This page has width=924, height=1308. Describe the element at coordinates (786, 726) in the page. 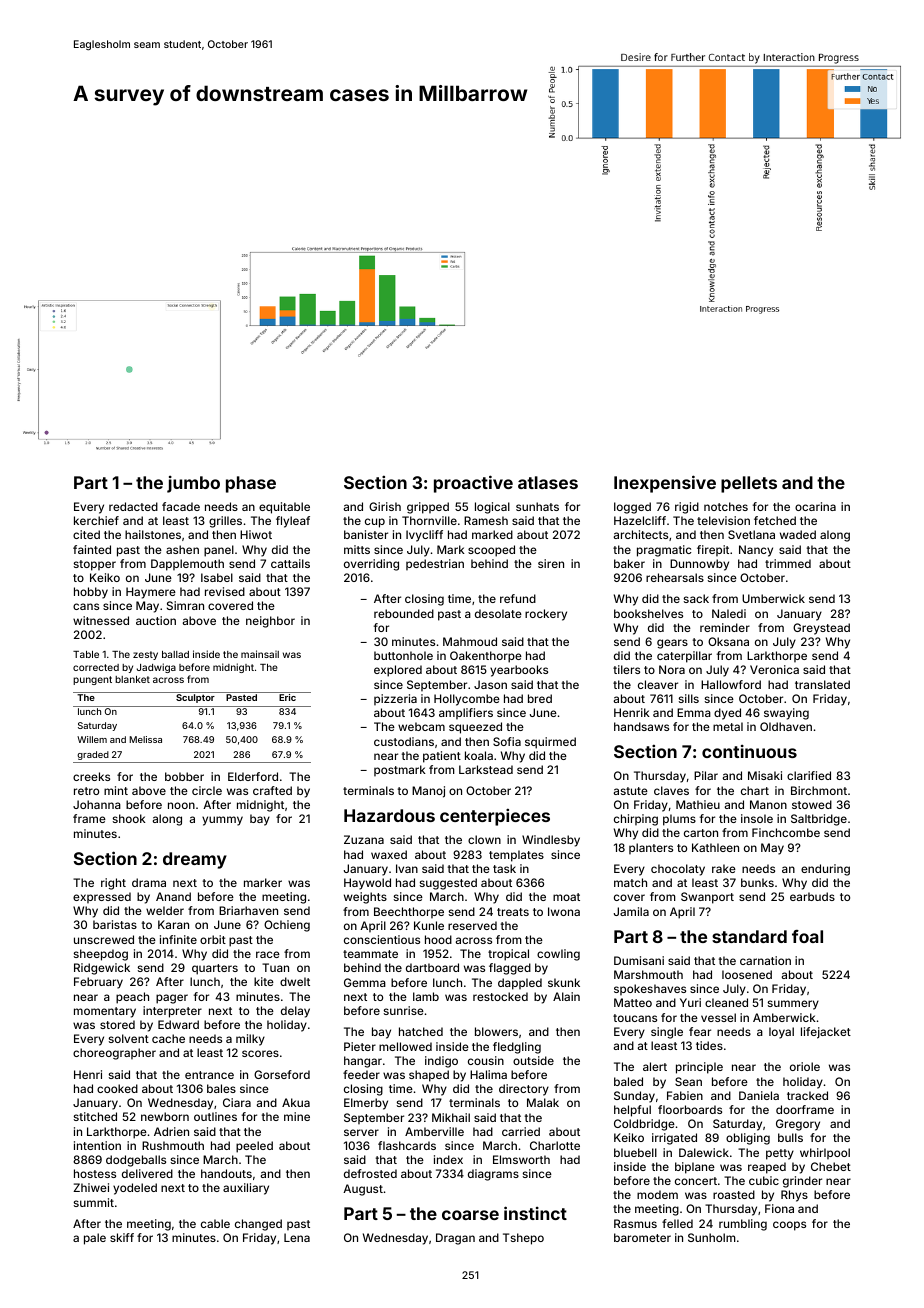

I see `Oldhaven` at that location.
